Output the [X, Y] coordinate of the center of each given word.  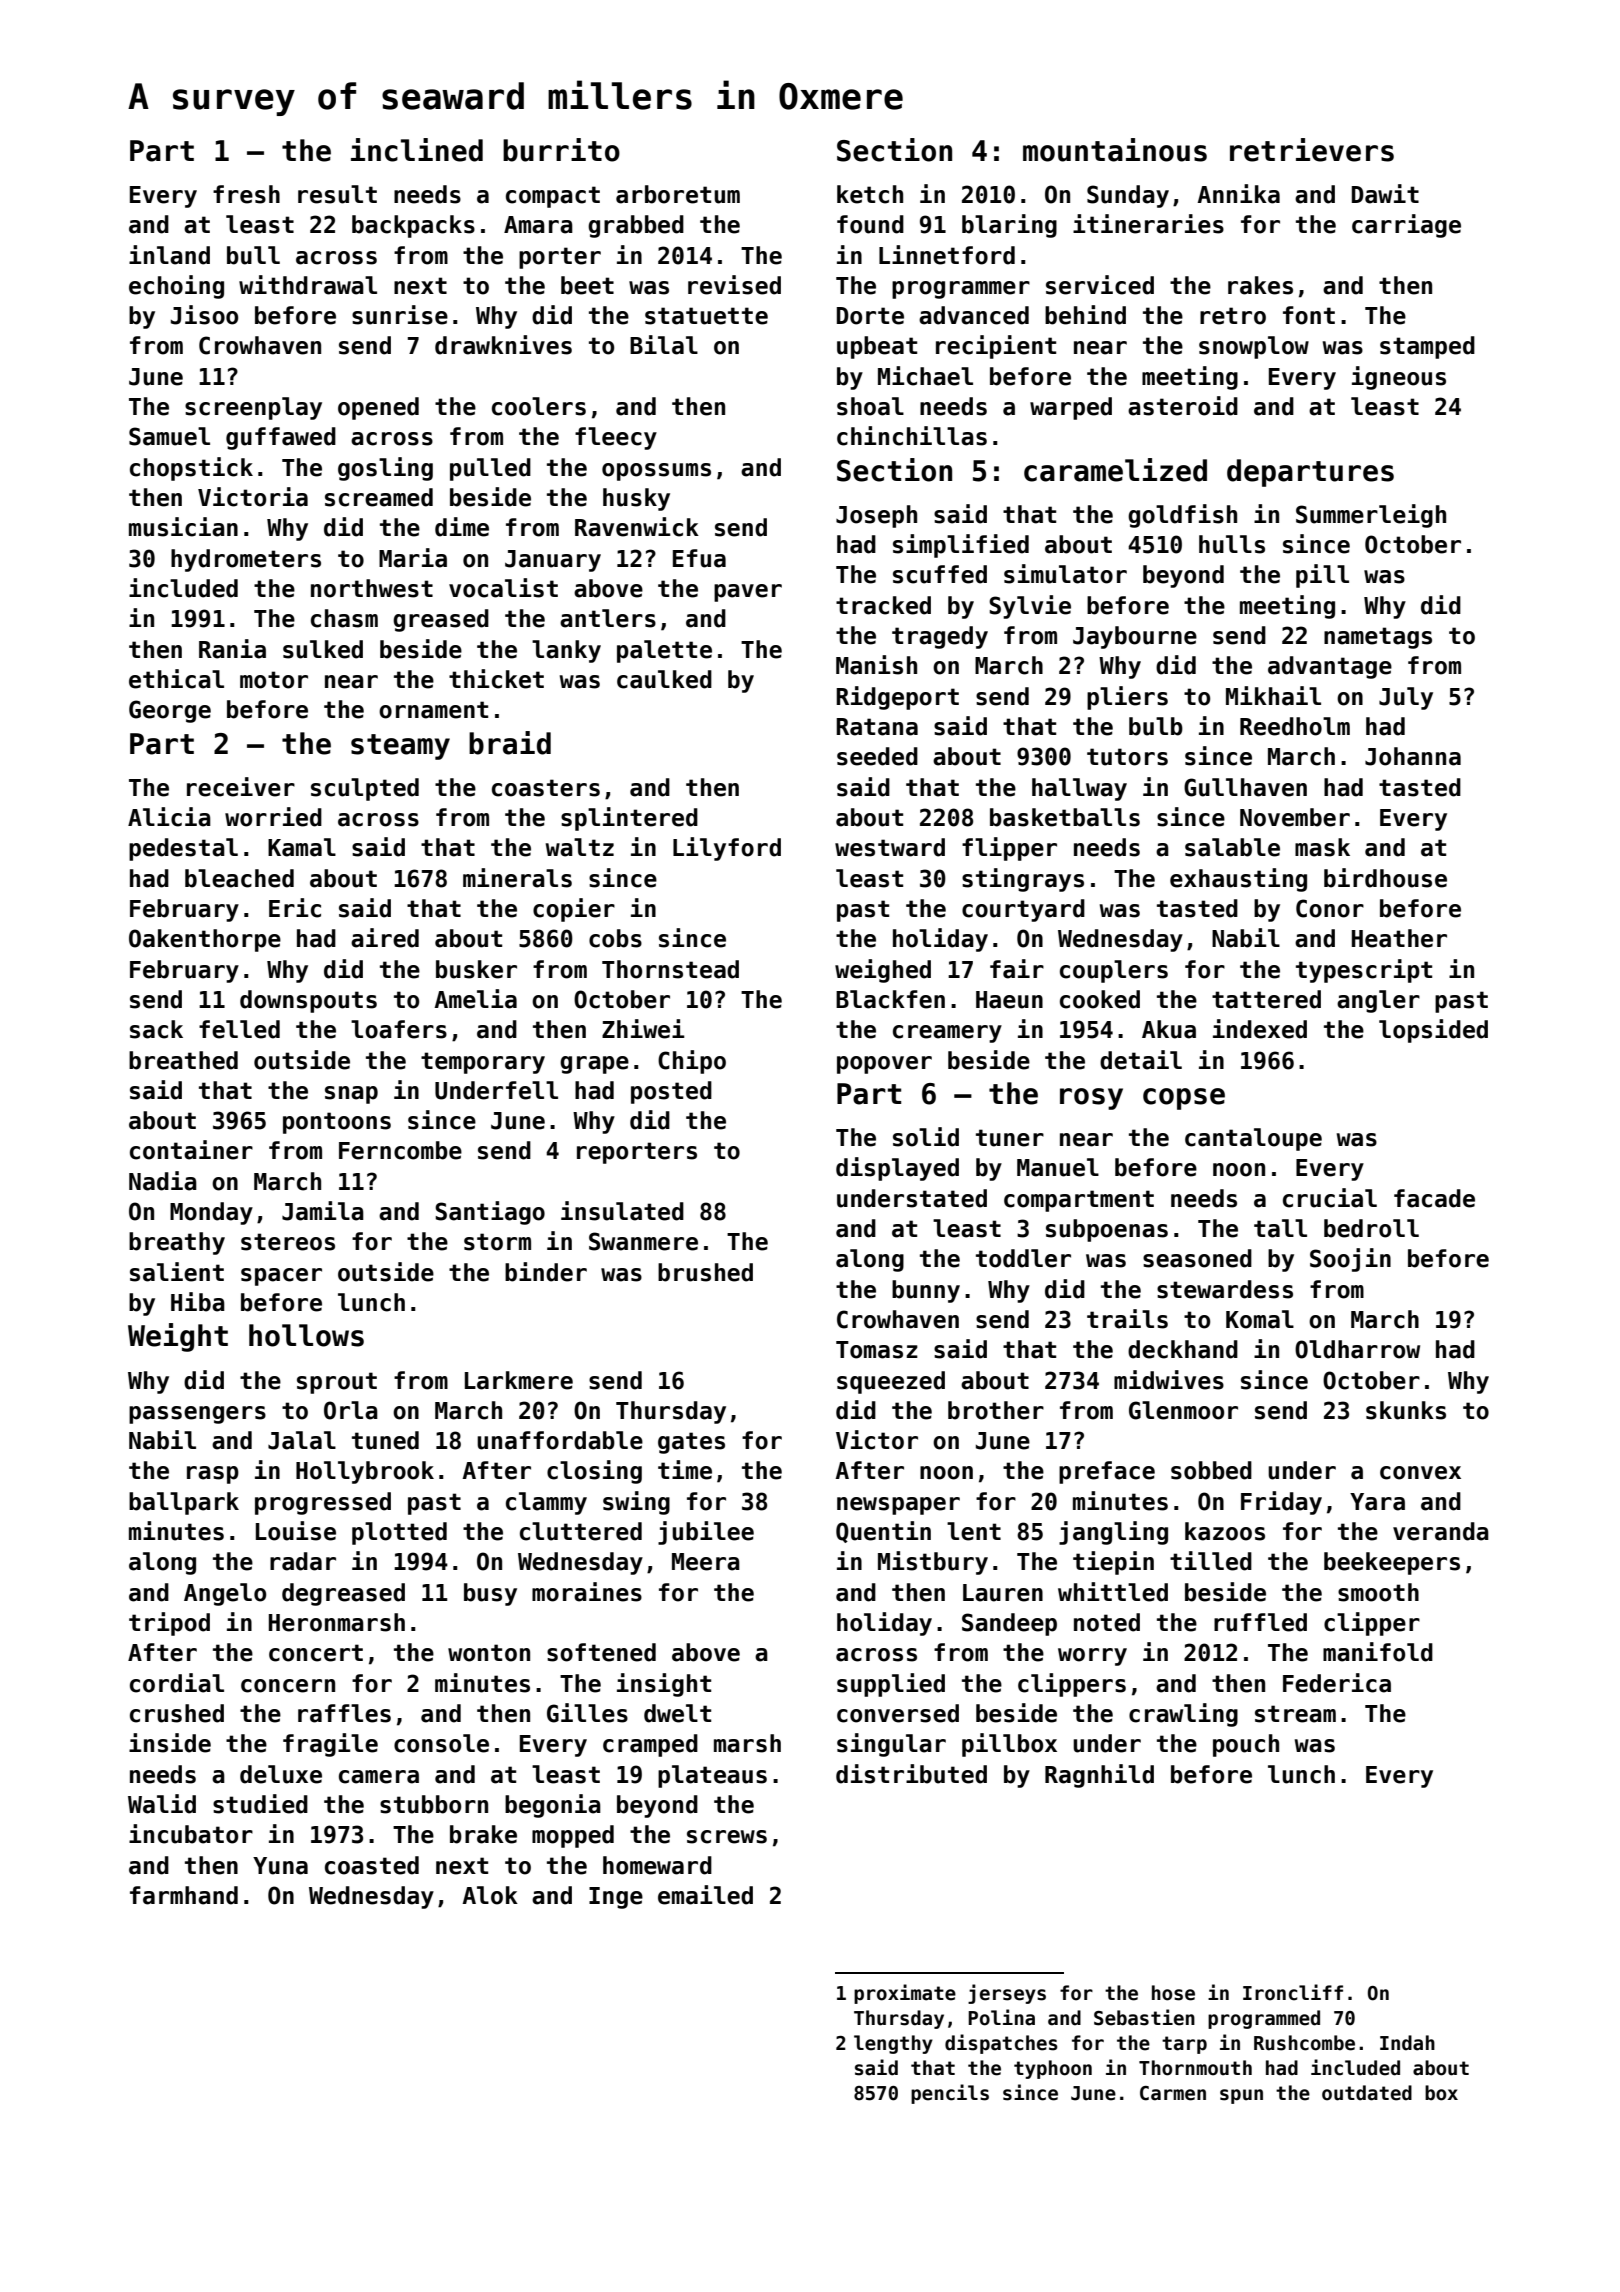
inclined [417, 150]
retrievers [1312, 150]
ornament [433, 710]
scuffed [940, 574]
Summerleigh [1371, 516]
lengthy [893, 2044]
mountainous [1115, 150]
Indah [1407, 2043]
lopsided [1433, 1031]
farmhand [184, 1895]
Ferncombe [400, 1150]
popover [884, 1065]
